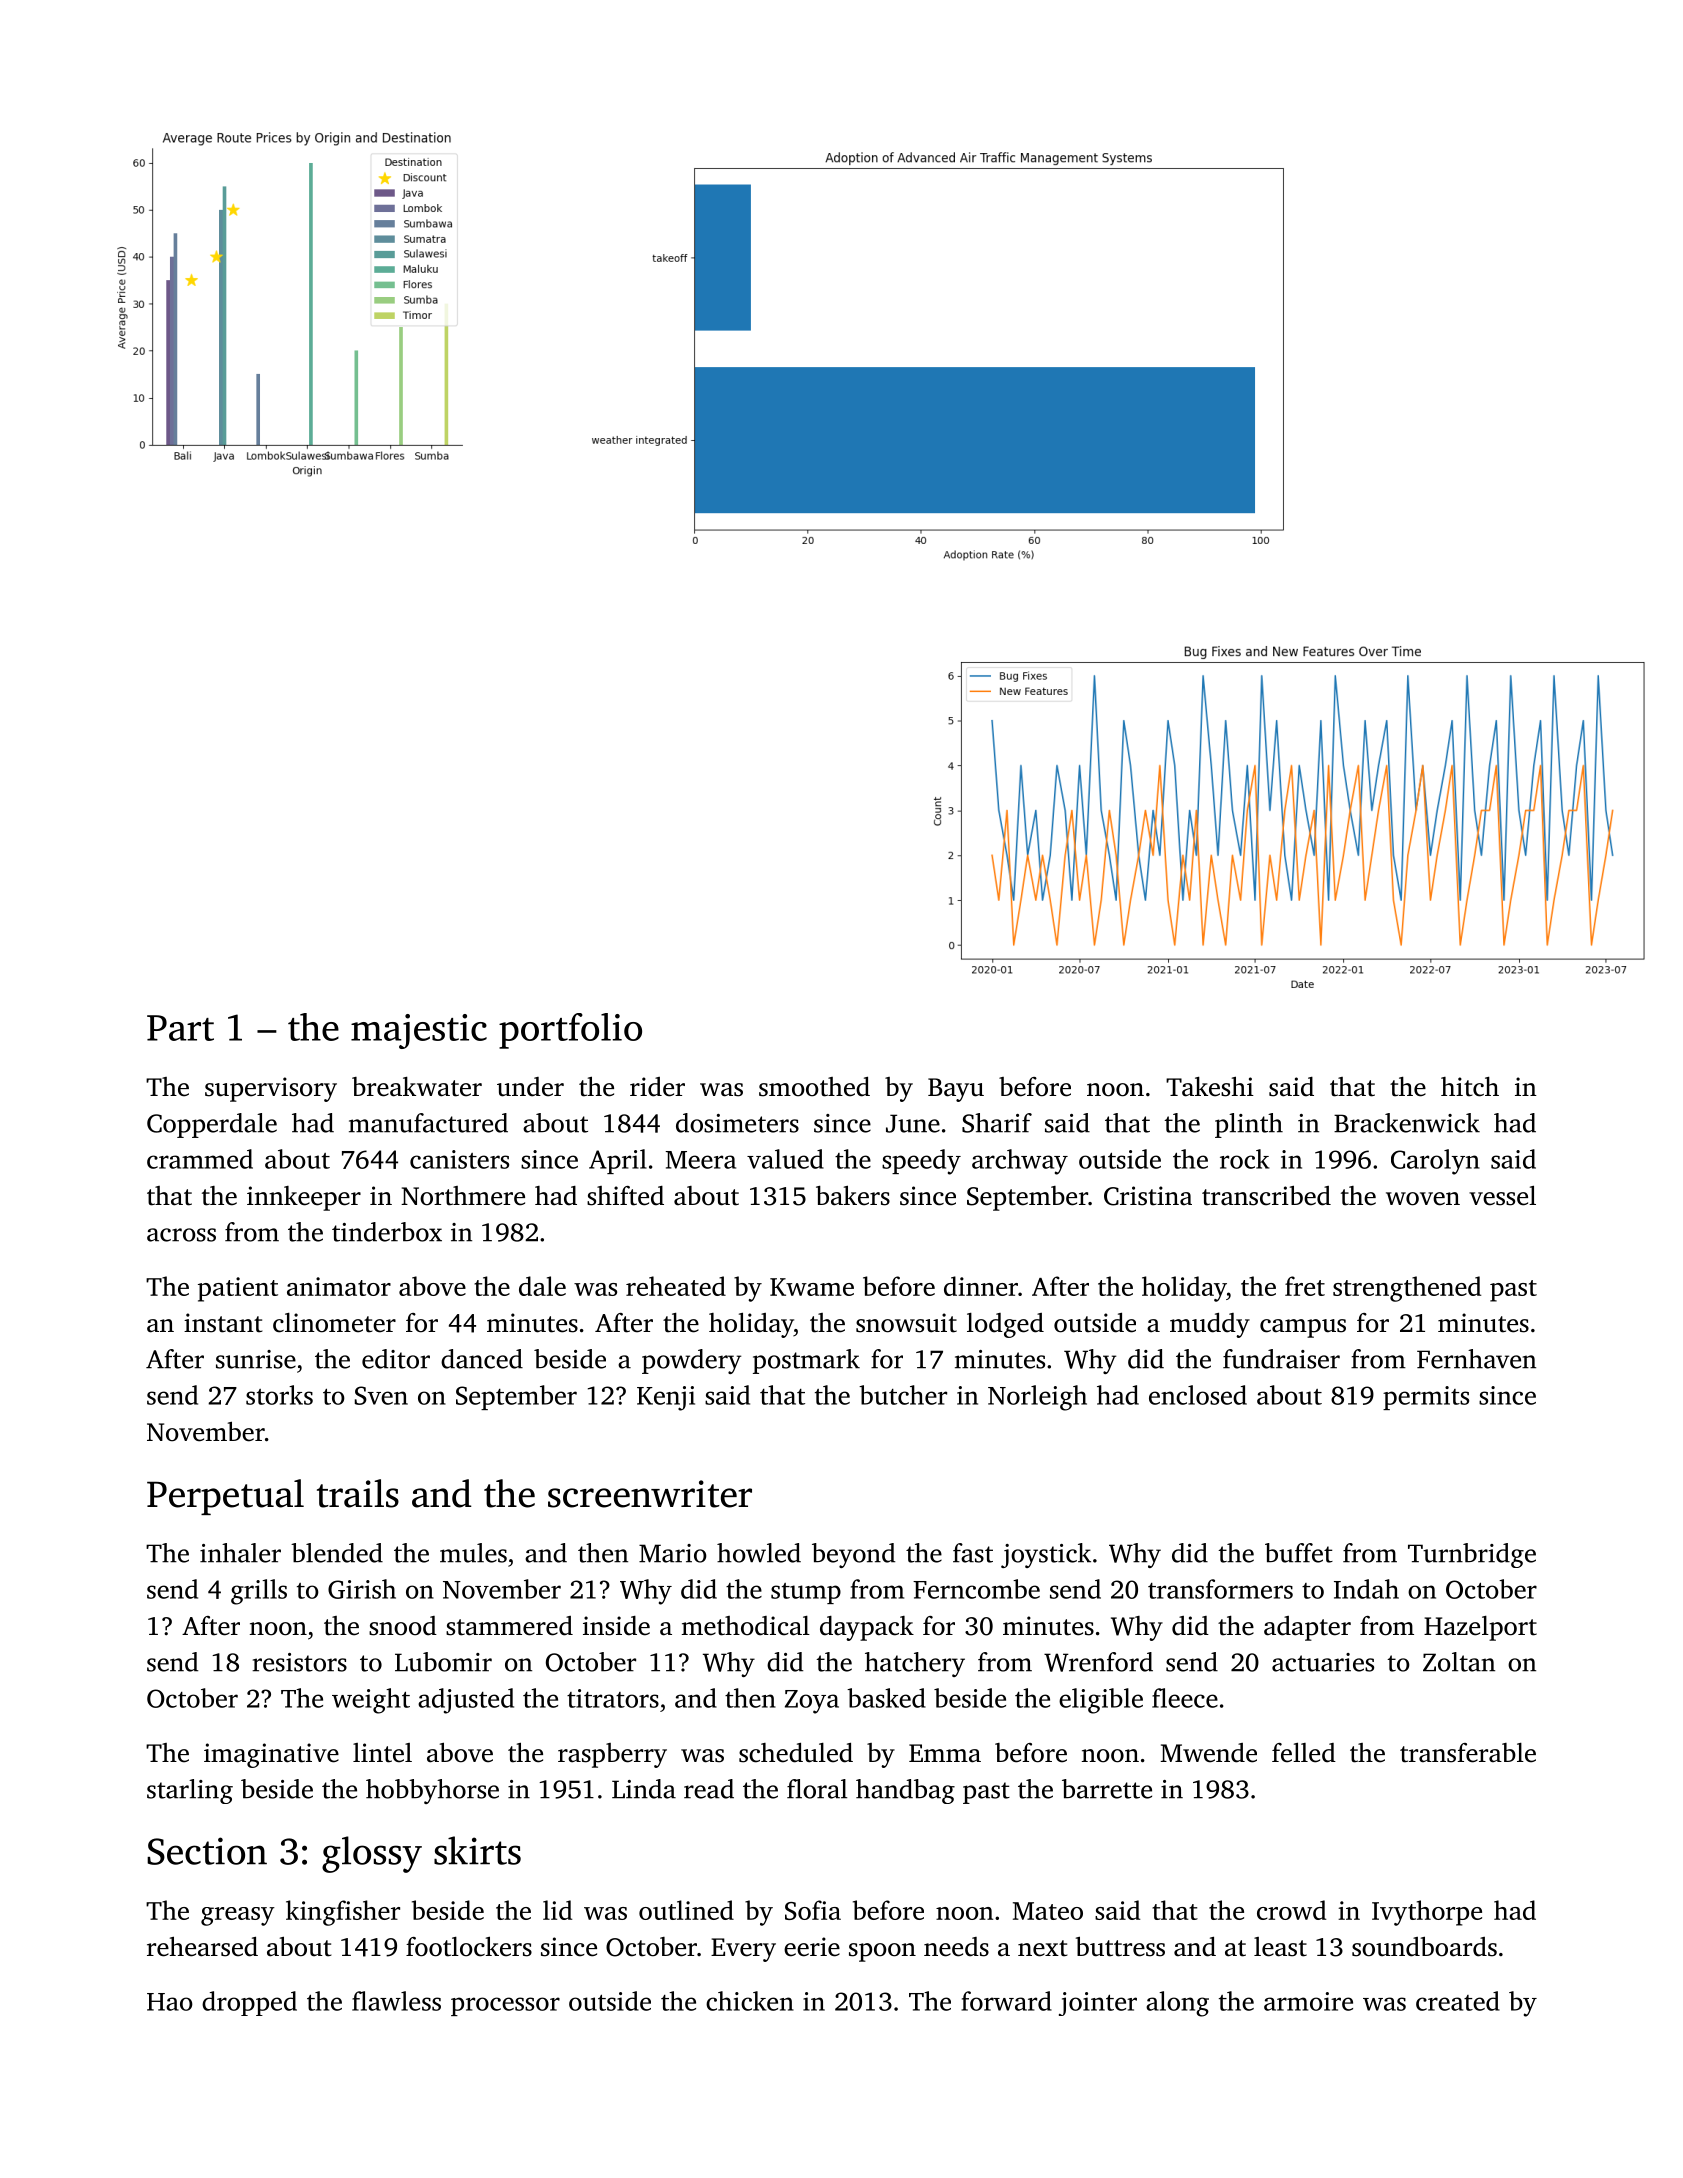 The width and height of the image is (1683, 2178). Describe the element at coordinates (180, 1028) in the image. I see `Part` at that location.
